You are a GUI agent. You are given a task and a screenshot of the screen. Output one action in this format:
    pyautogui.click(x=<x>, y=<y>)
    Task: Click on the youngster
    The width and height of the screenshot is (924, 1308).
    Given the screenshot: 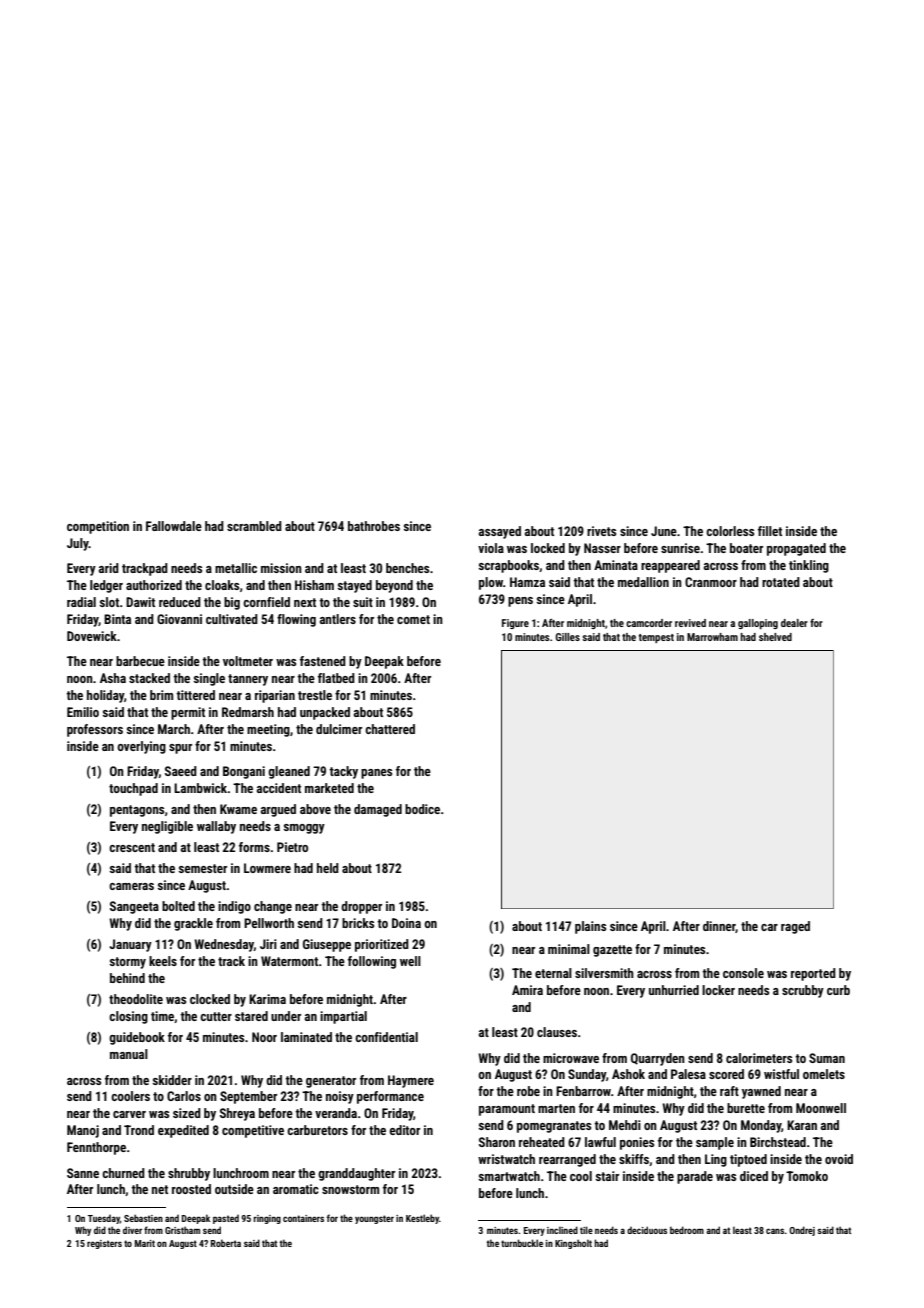 What is the action you would take?
    pyautogui.click(x=374, y=1219)
